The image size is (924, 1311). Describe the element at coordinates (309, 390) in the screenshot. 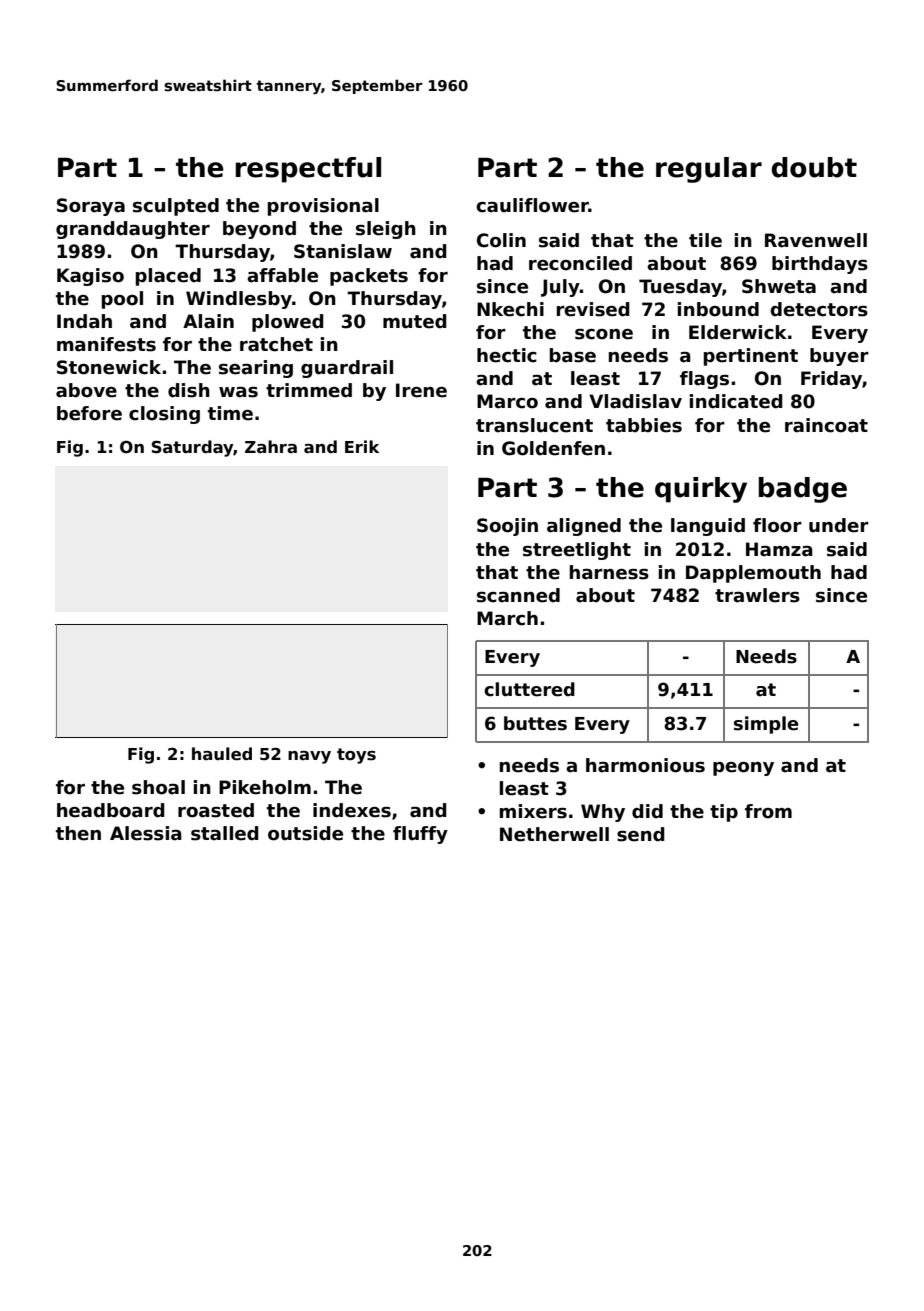

I see `trimmed` at that location.
